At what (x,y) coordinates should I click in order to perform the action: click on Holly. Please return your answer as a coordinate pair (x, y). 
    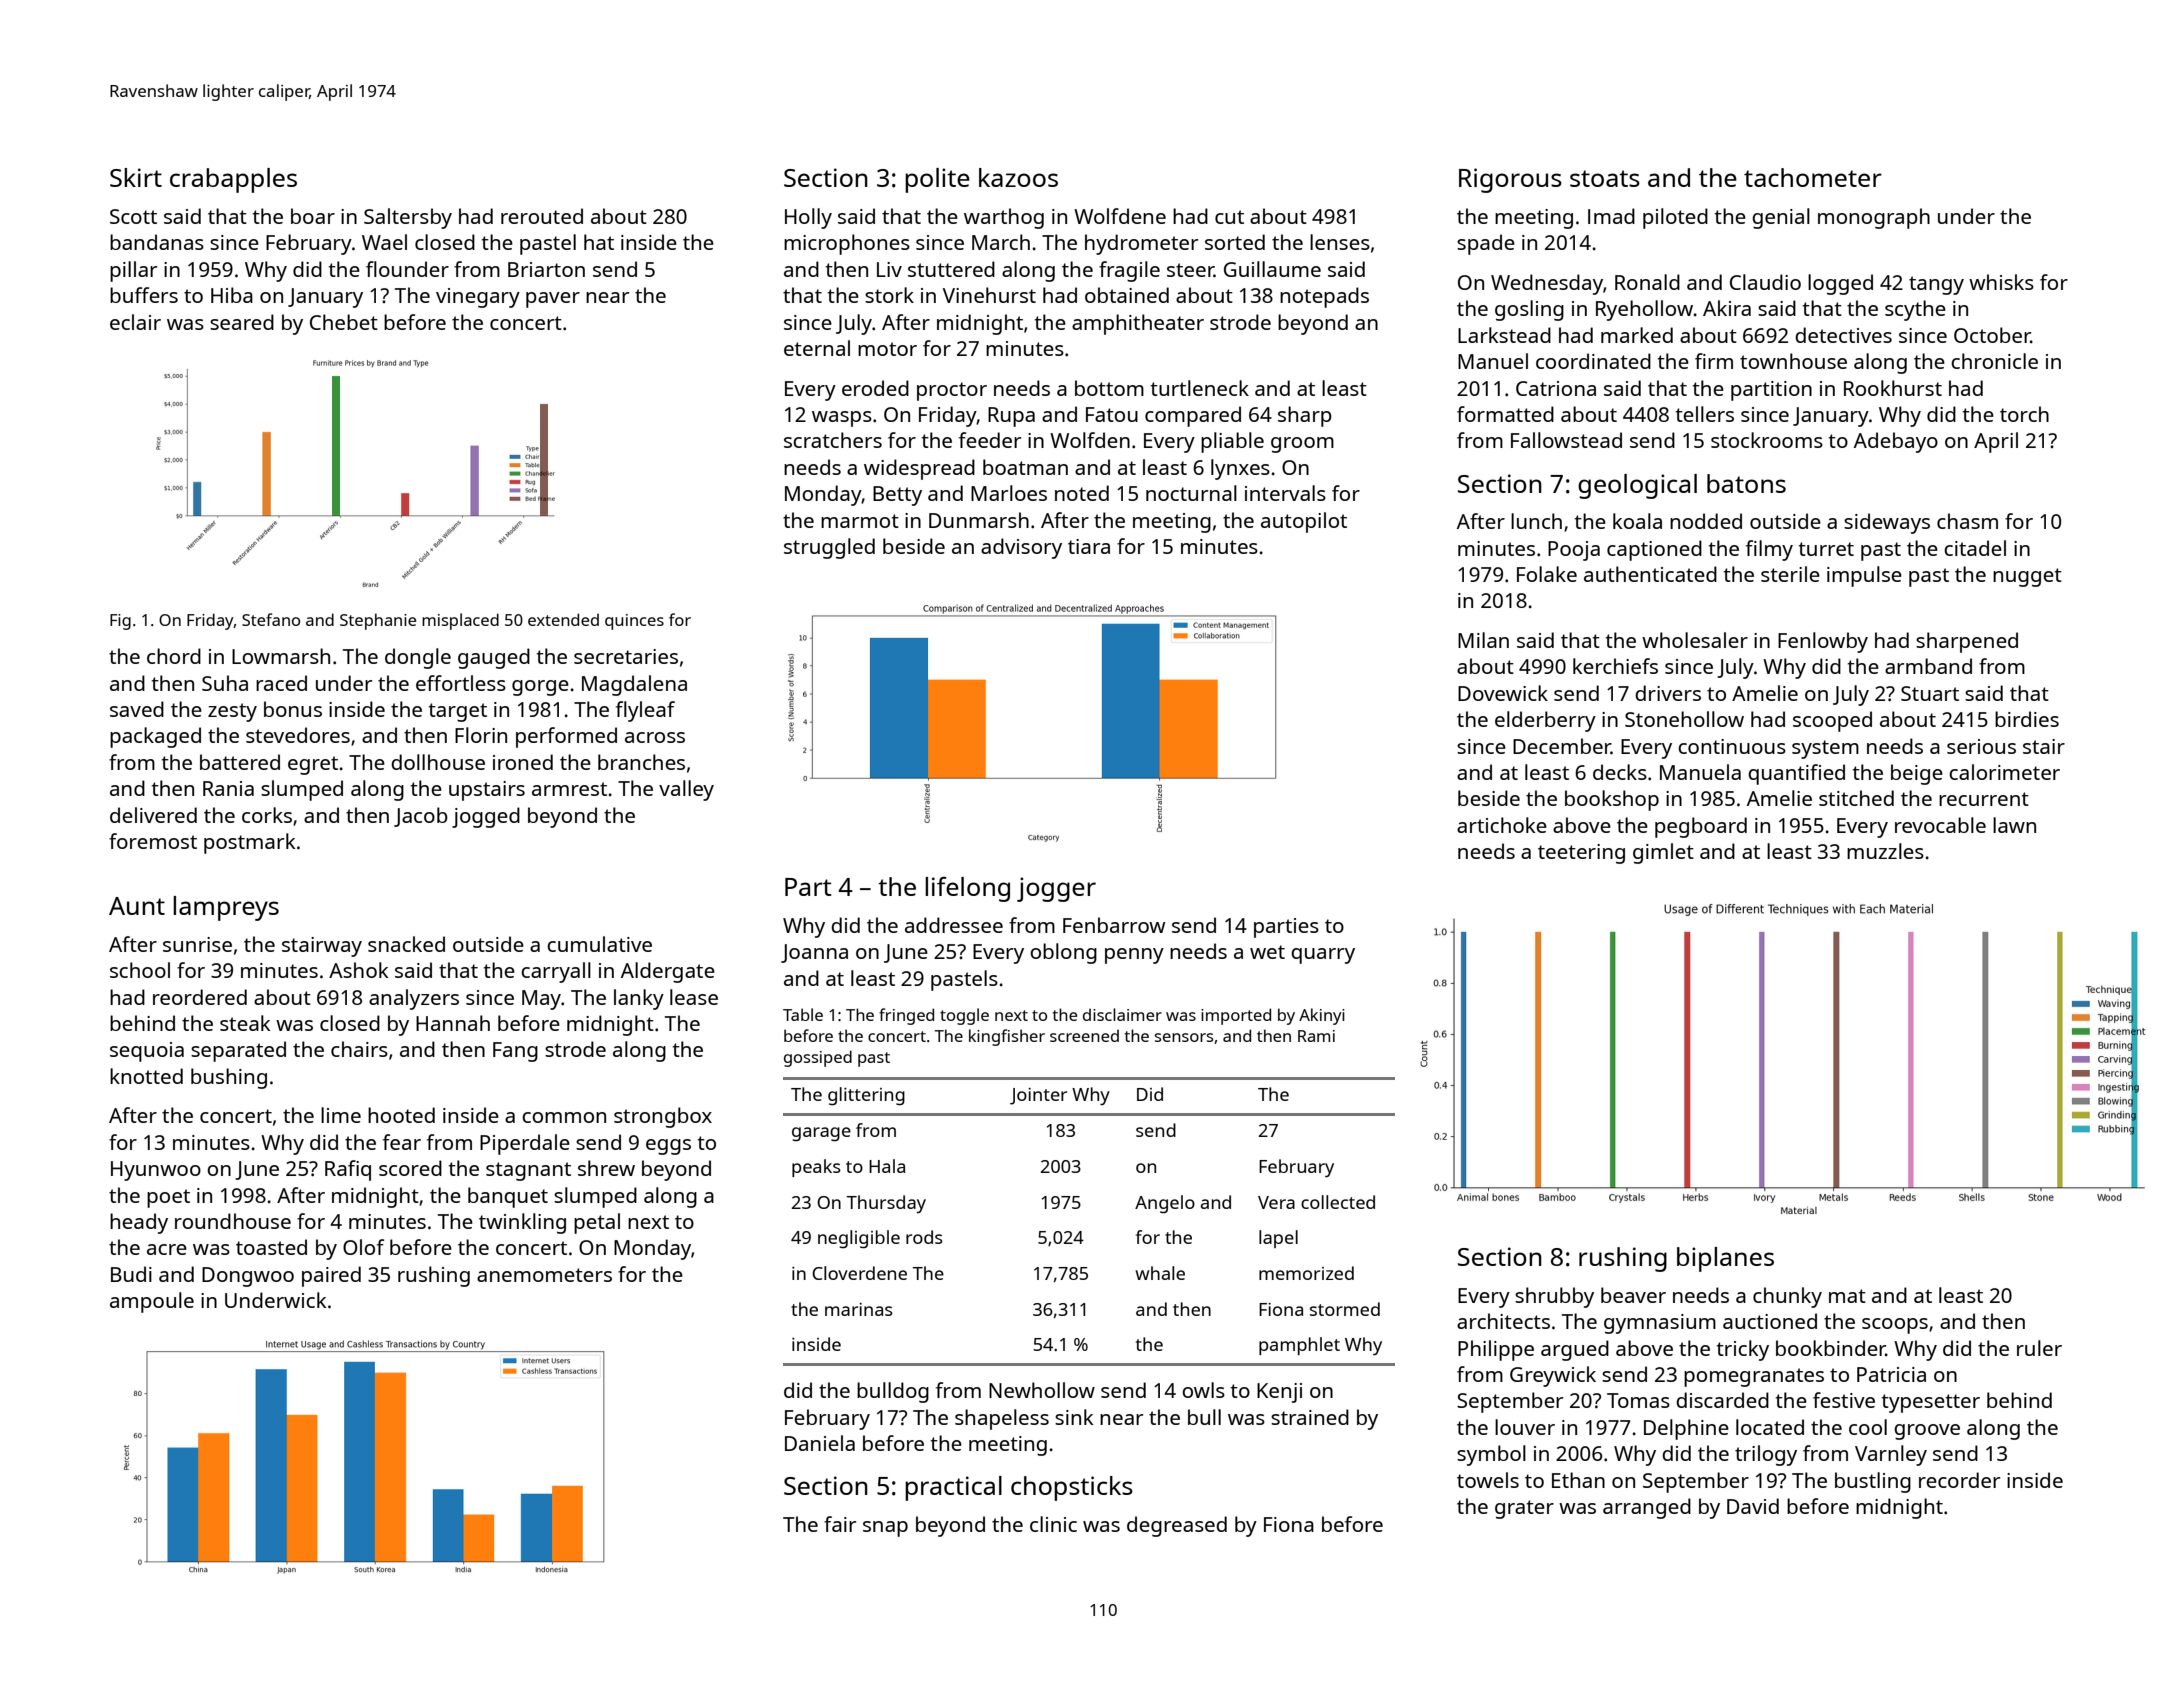
    Looking at the image, I should click on (808, 218).
